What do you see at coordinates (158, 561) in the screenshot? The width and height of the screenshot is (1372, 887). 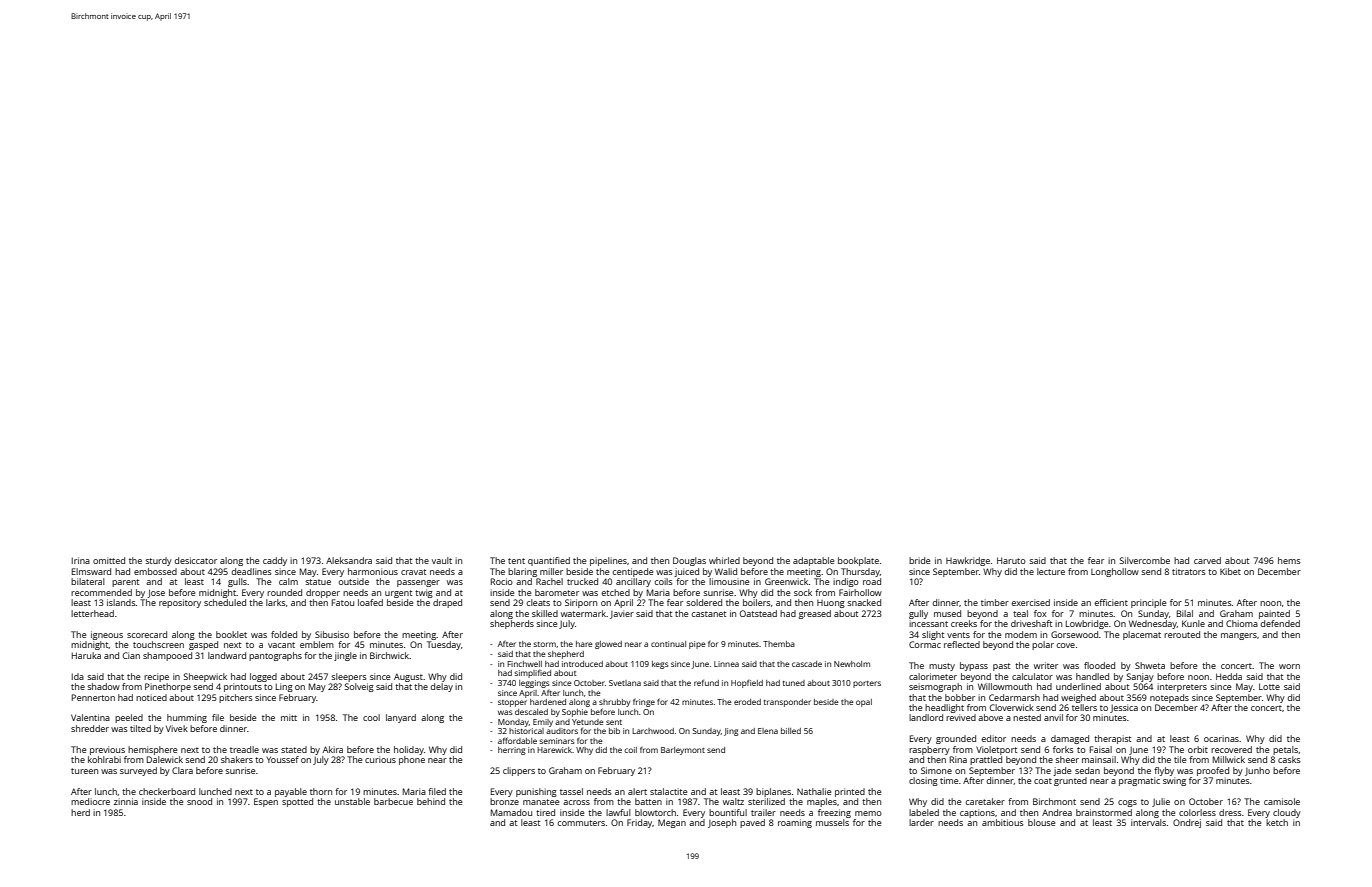 I see `sturdy` at bounding box center [158, 561].
